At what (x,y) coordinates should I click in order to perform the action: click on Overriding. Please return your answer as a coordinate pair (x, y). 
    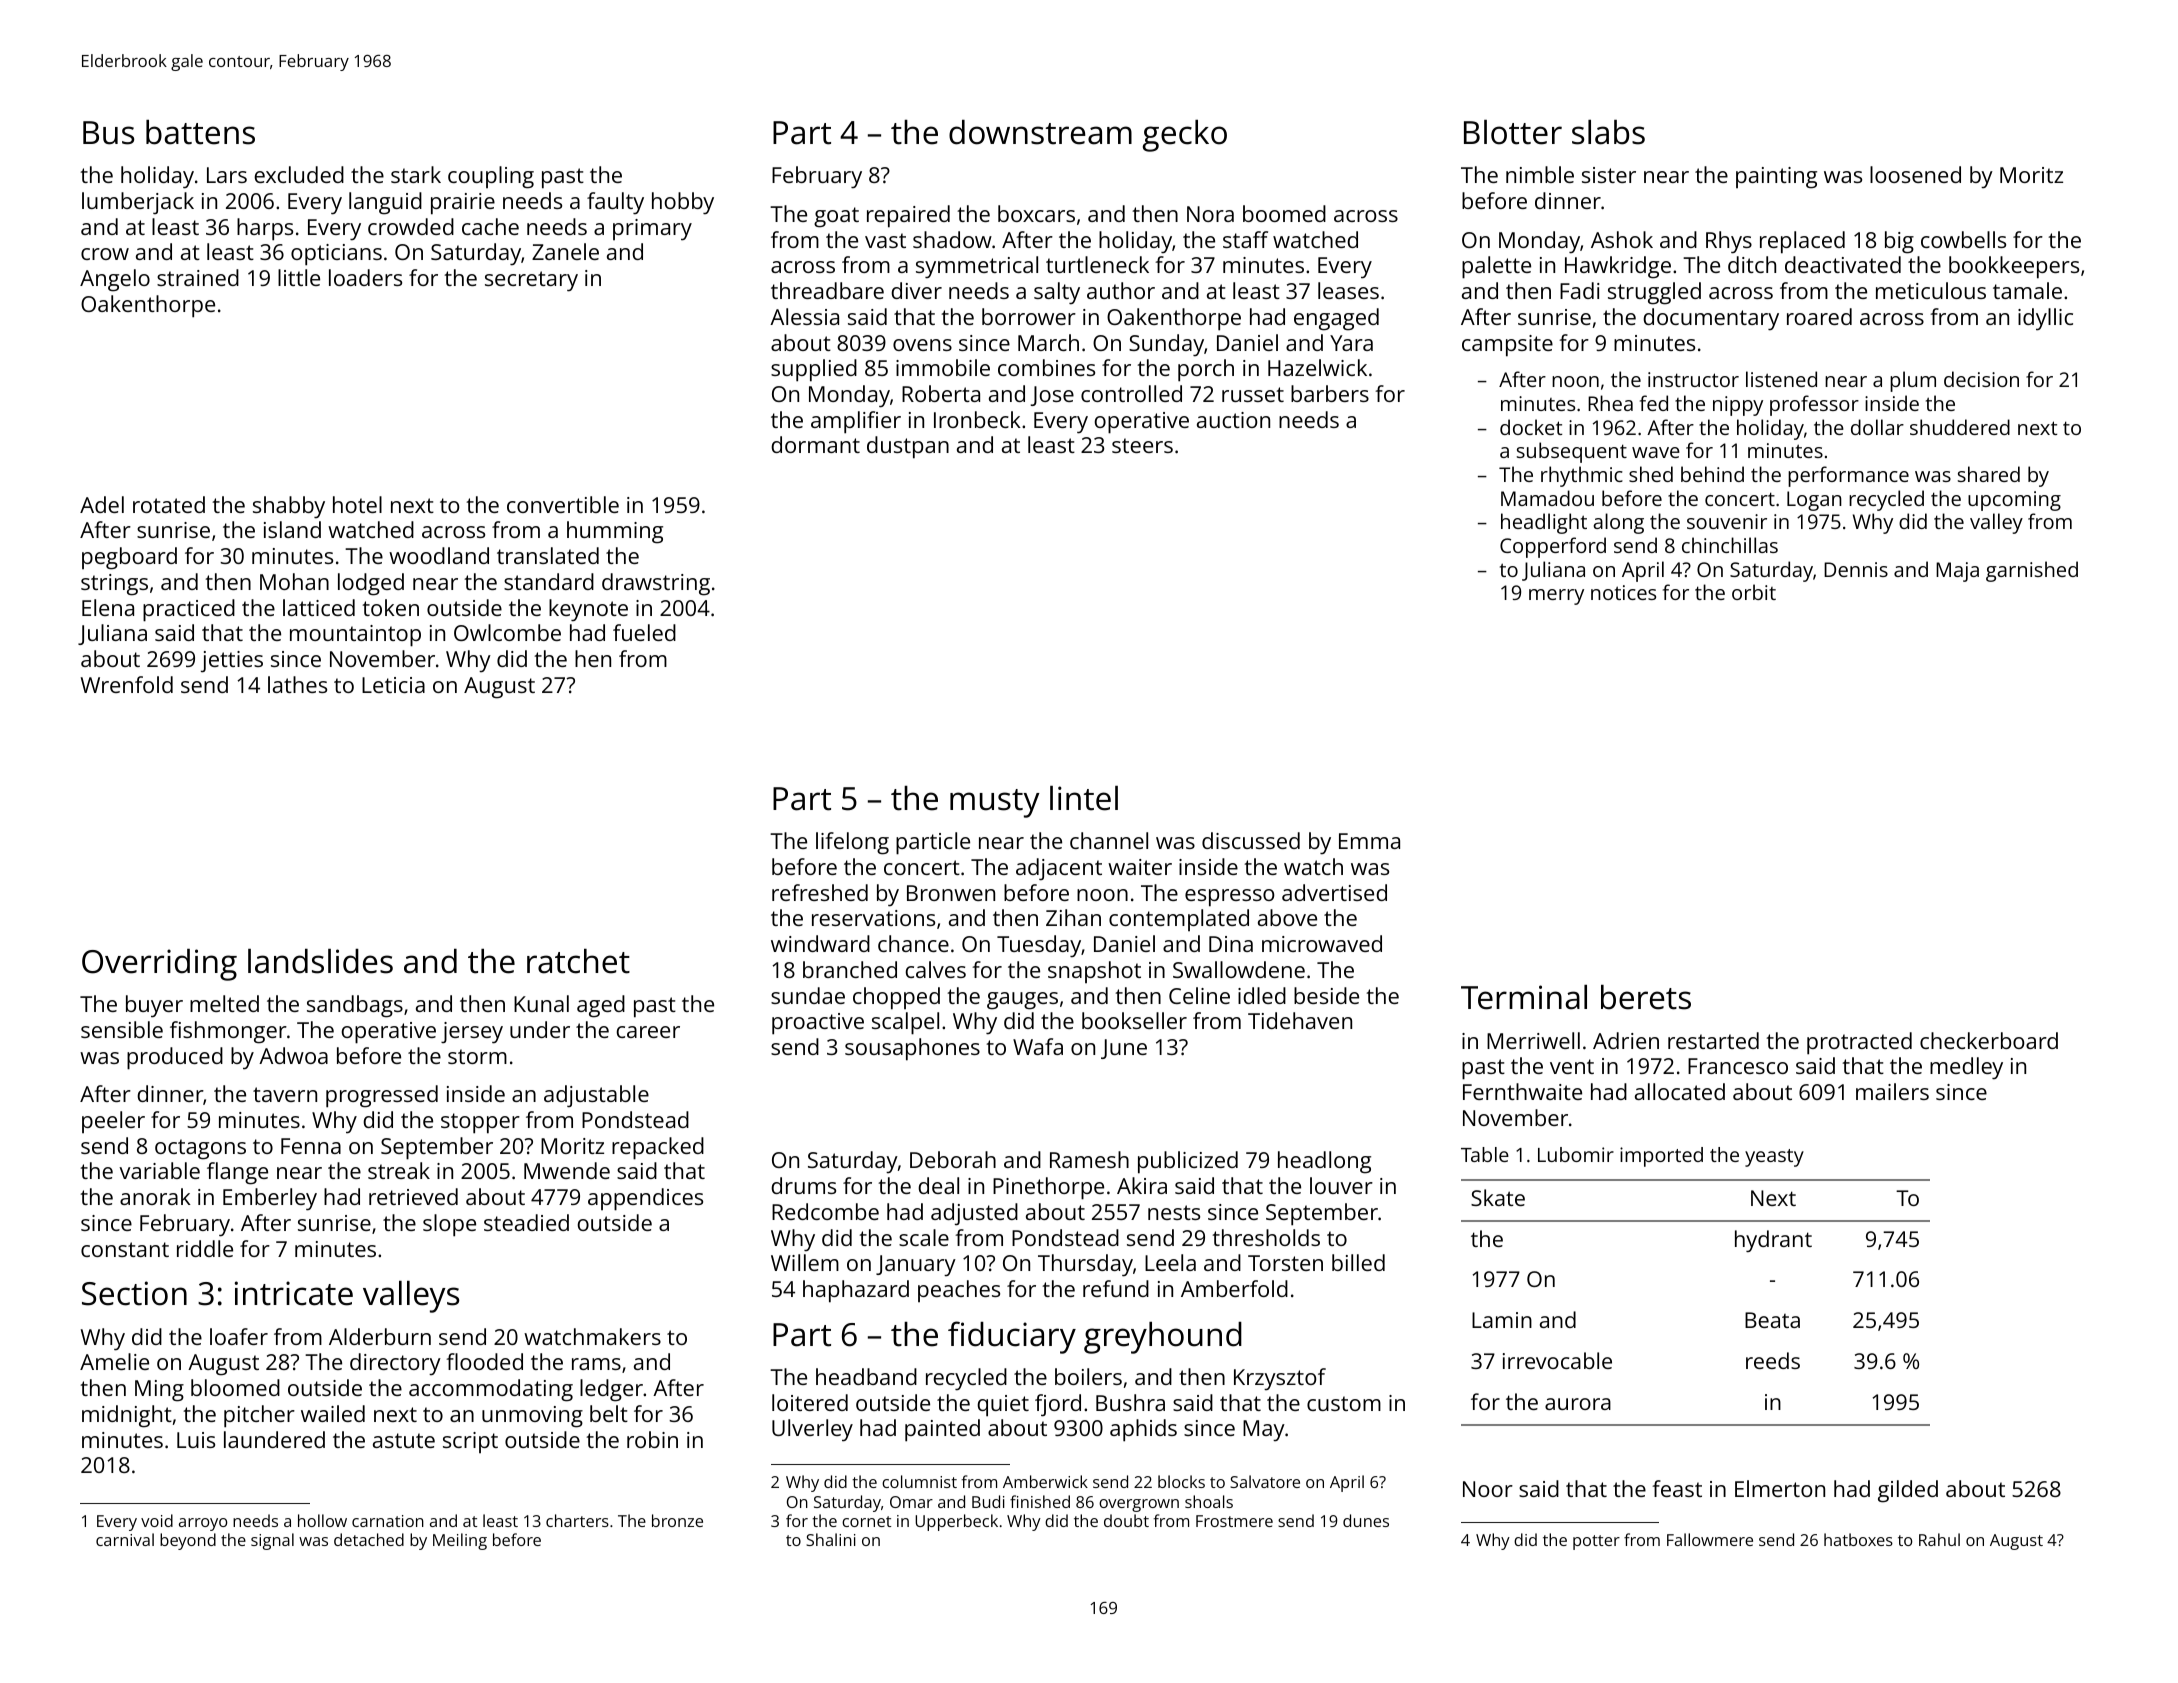
    Looking at the image, I should click on (159, 965).
